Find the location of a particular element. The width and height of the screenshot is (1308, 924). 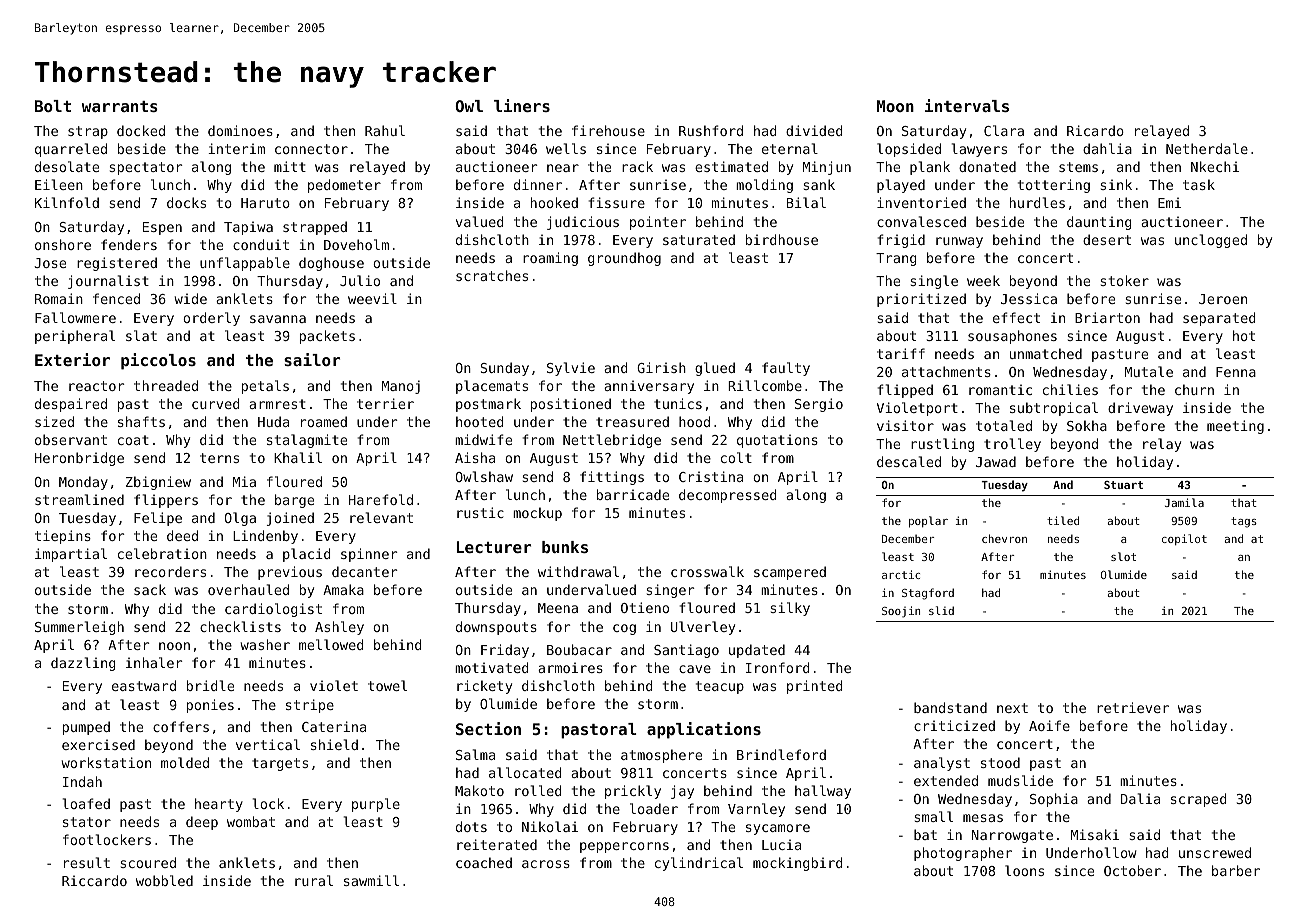

flipped is located at coordinates (905, 391).
